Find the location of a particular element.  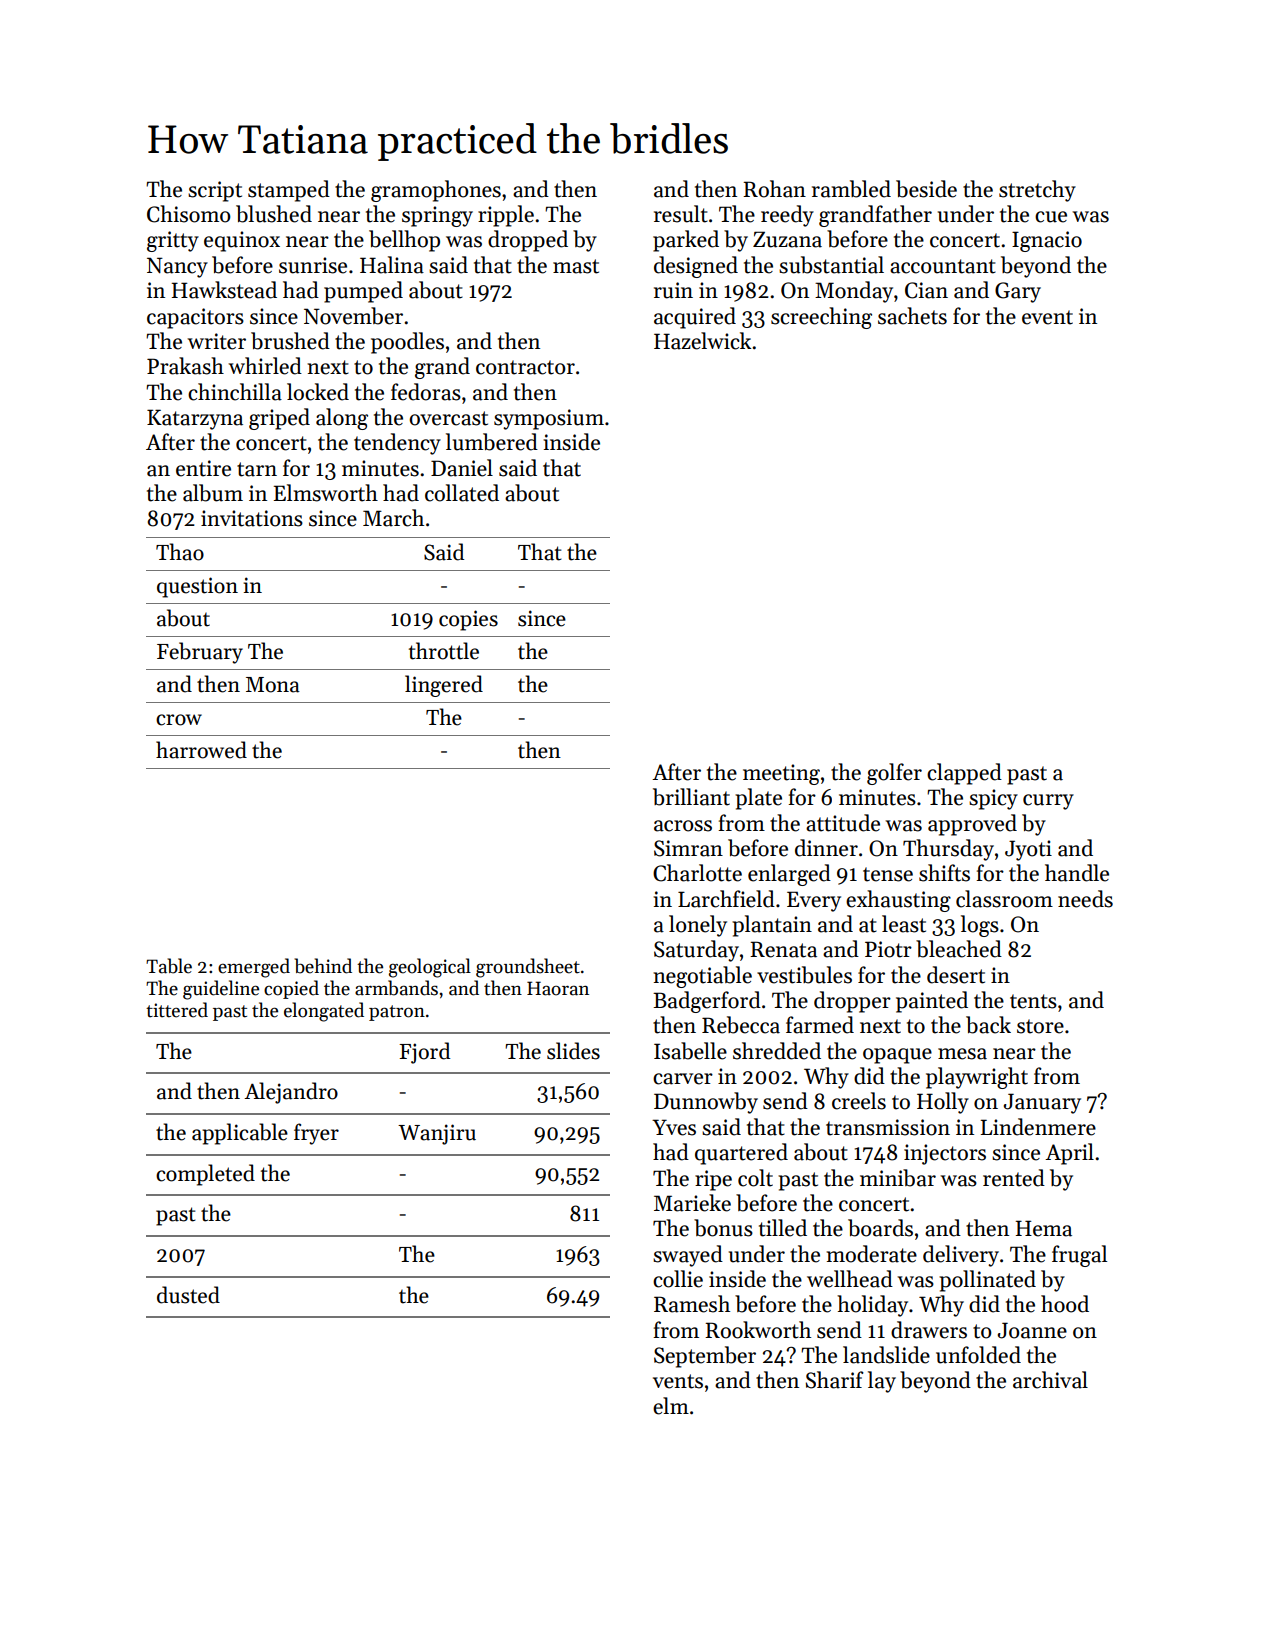

November is located at coordinates (353, 316).
